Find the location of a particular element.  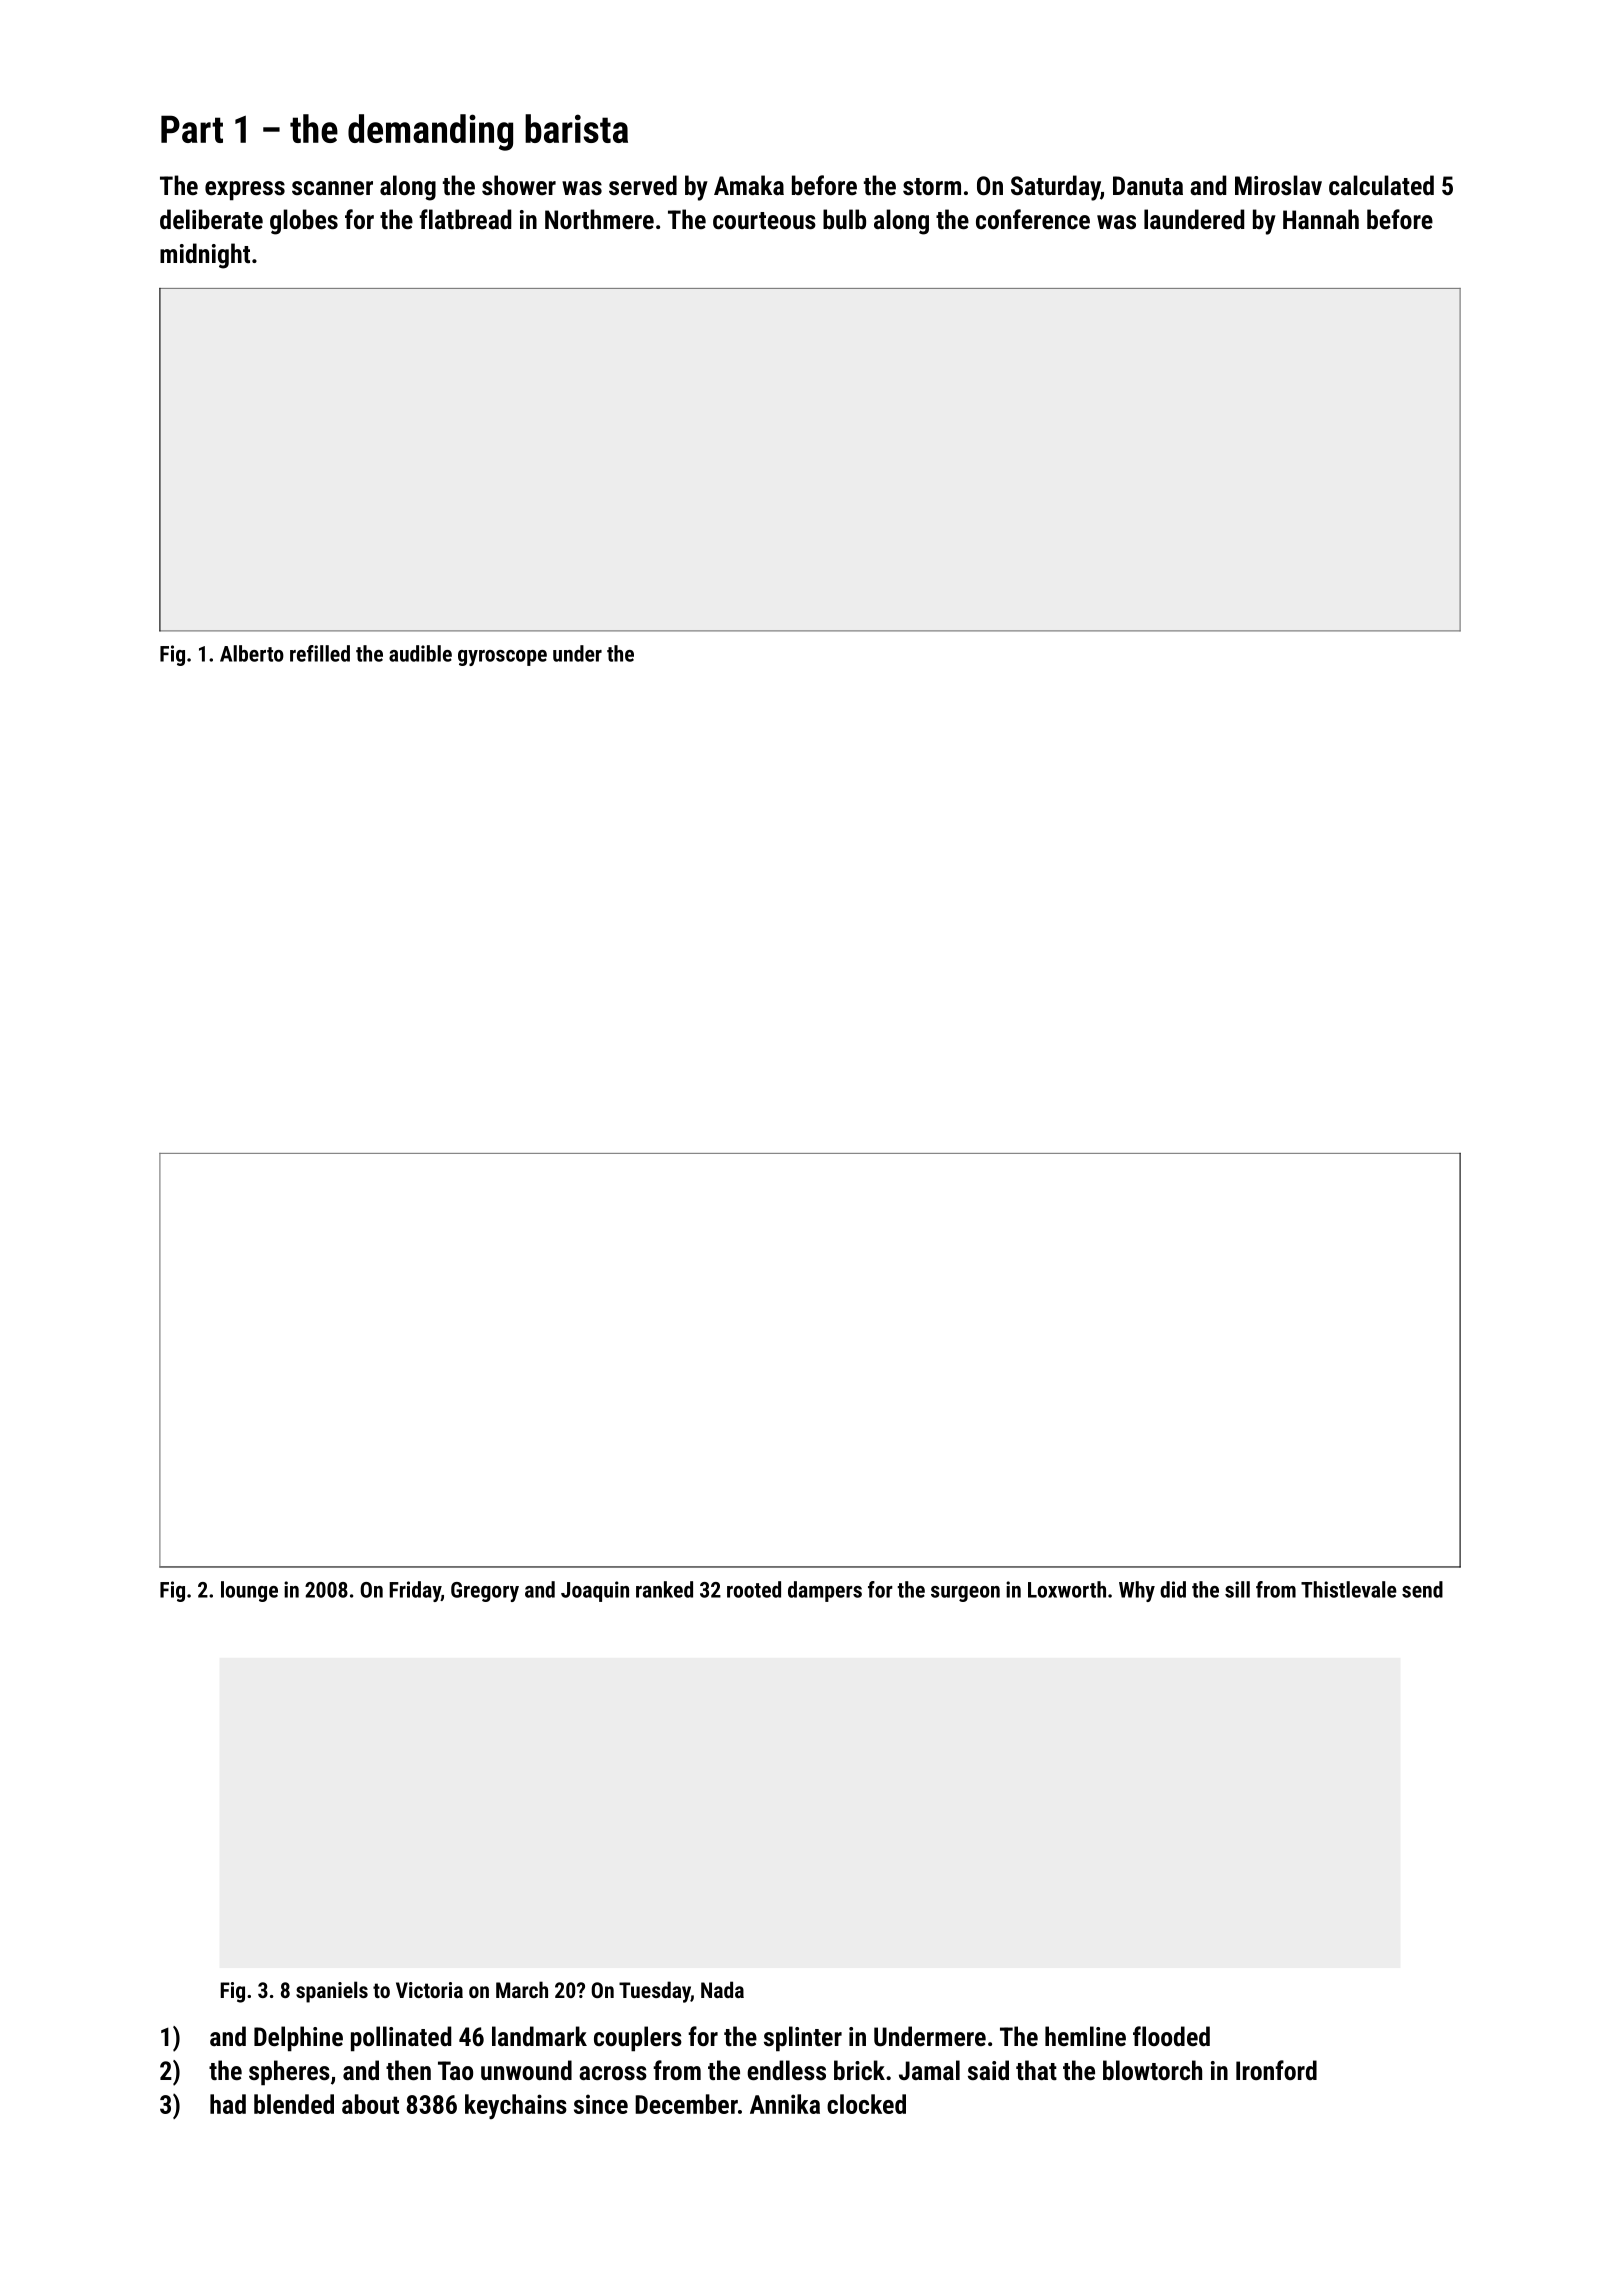

lounge is located at coordinates (249, 1591).
